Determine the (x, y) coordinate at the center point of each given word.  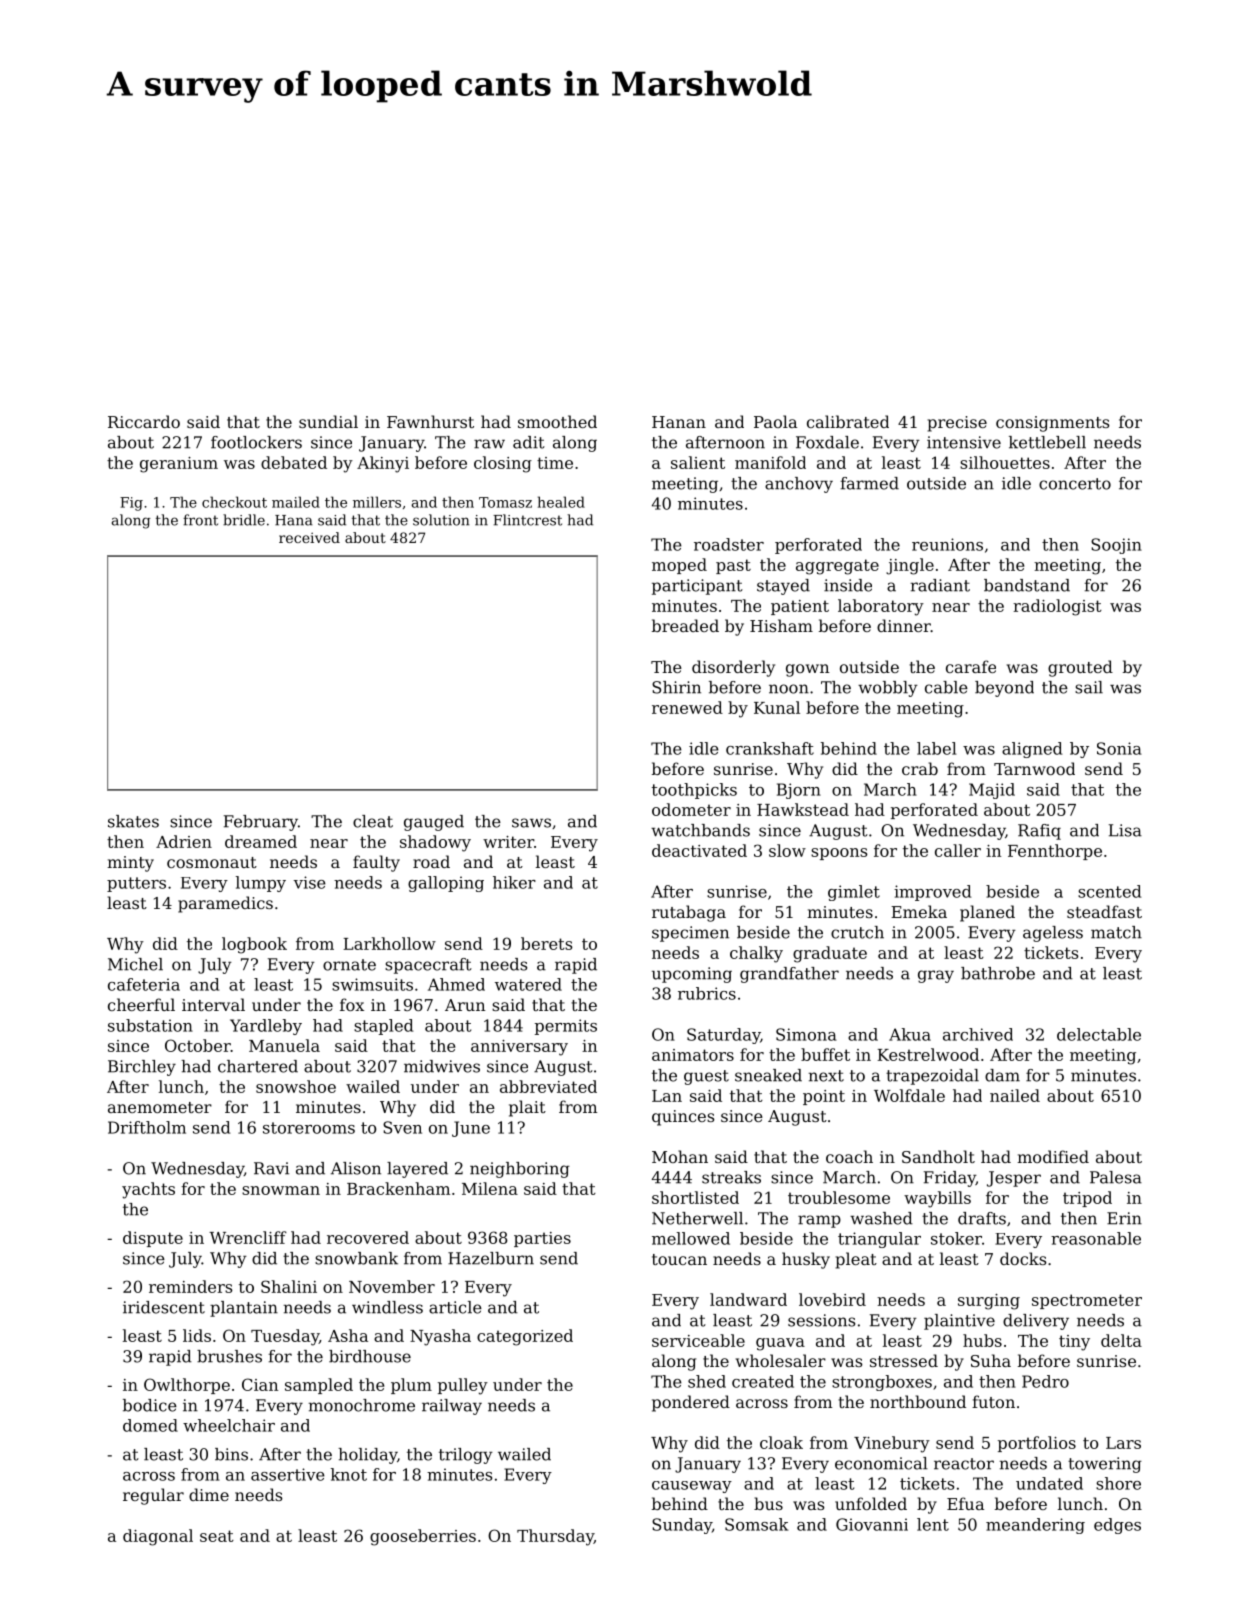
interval (213, 1004)
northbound (918, 1401)
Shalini (289, 1286)
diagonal (158, 1537)
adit (529, 442)
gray (936, 976)
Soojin (1116, 546)
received (309, 537)
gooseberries (423, 1537)
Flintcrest (527, 520)
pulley (463, 1386)
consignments (1052, 424)
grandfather (789, 975)
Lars (1123, 1443)
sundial (328, 421)
